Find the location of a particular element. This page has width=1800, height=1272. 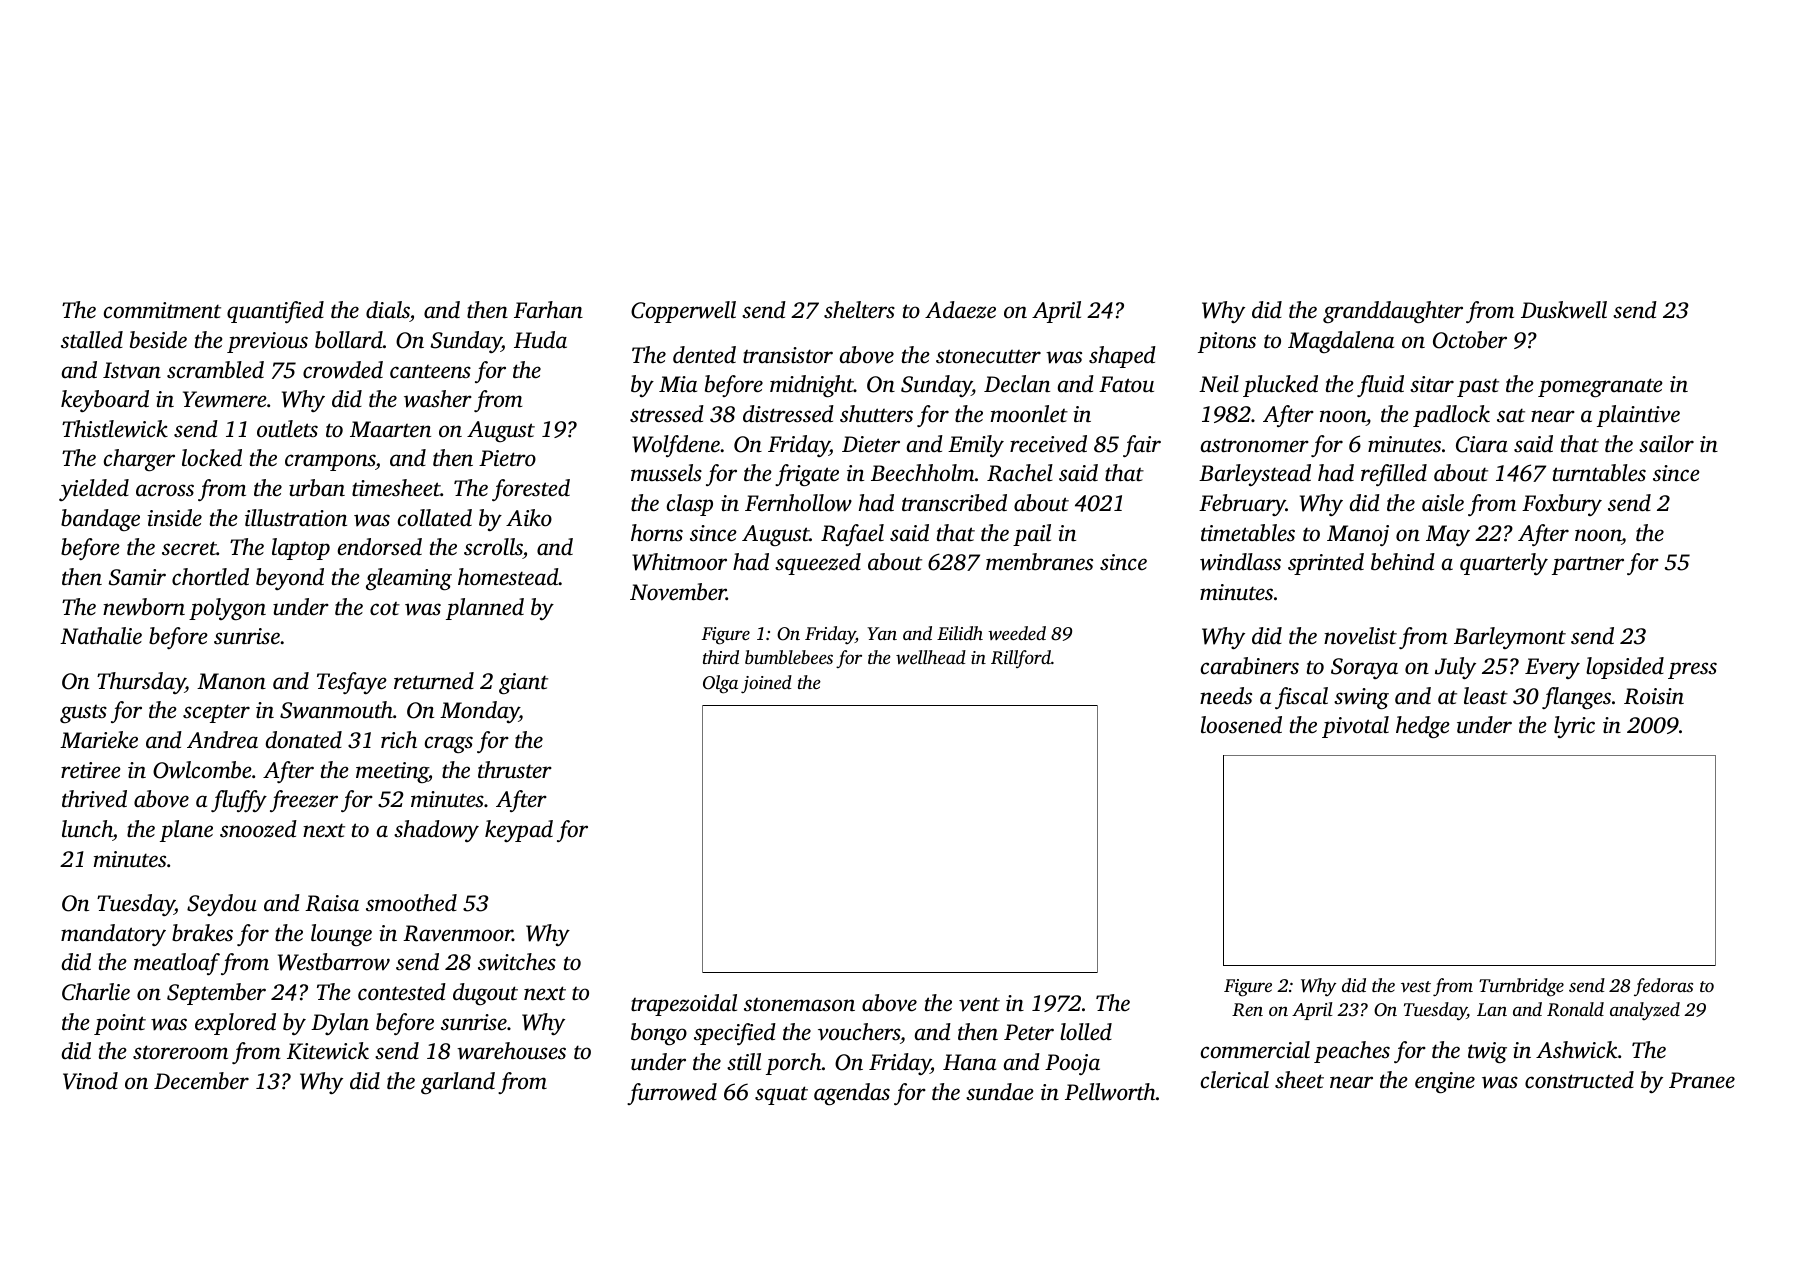

keypad is located at coordinates (519, 831).
